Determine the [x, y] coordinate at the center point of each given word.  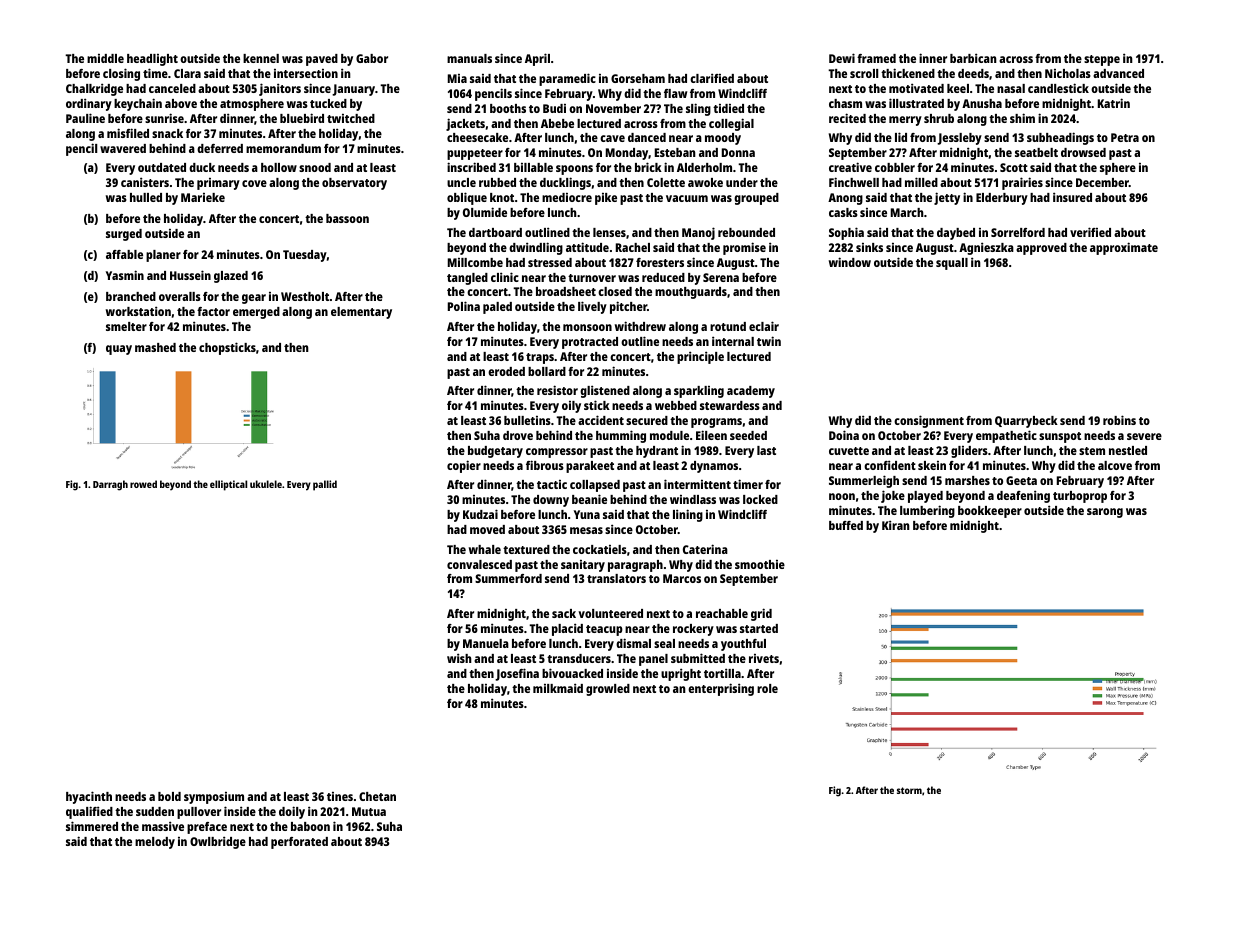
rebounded [746, 232]
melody [155, 843]
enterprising [721, 689]
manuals [469, 58]
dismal [633, 643]
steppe [1102, 60]
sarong [1105, 513]
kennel [261, 58]
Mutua [369, 811]
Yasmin [125, 275]
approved [1041, 249]
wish [459, 658]
